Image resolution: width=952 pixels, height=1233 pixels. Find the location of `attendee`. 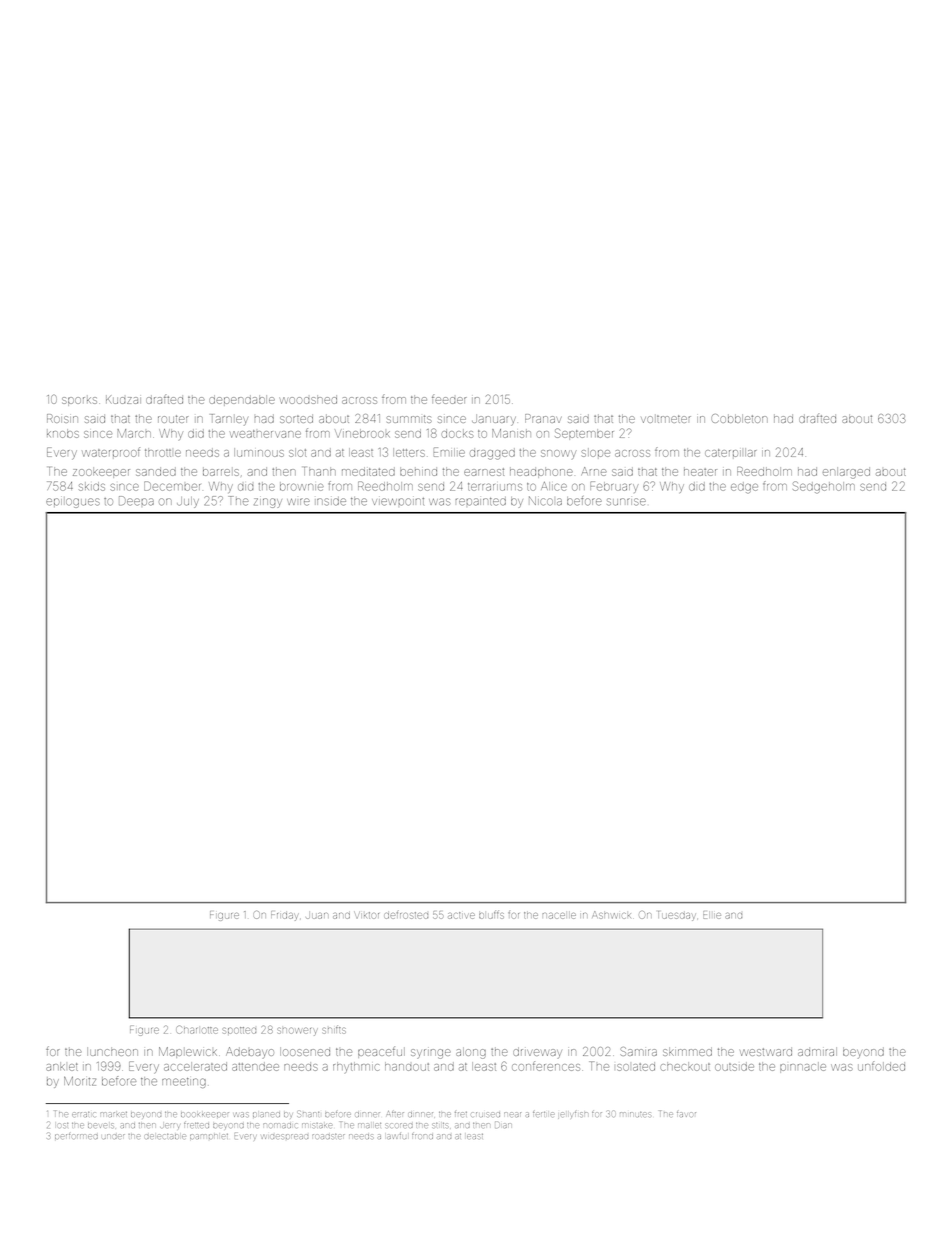

attendee is located at coordinates (255, 1066).
